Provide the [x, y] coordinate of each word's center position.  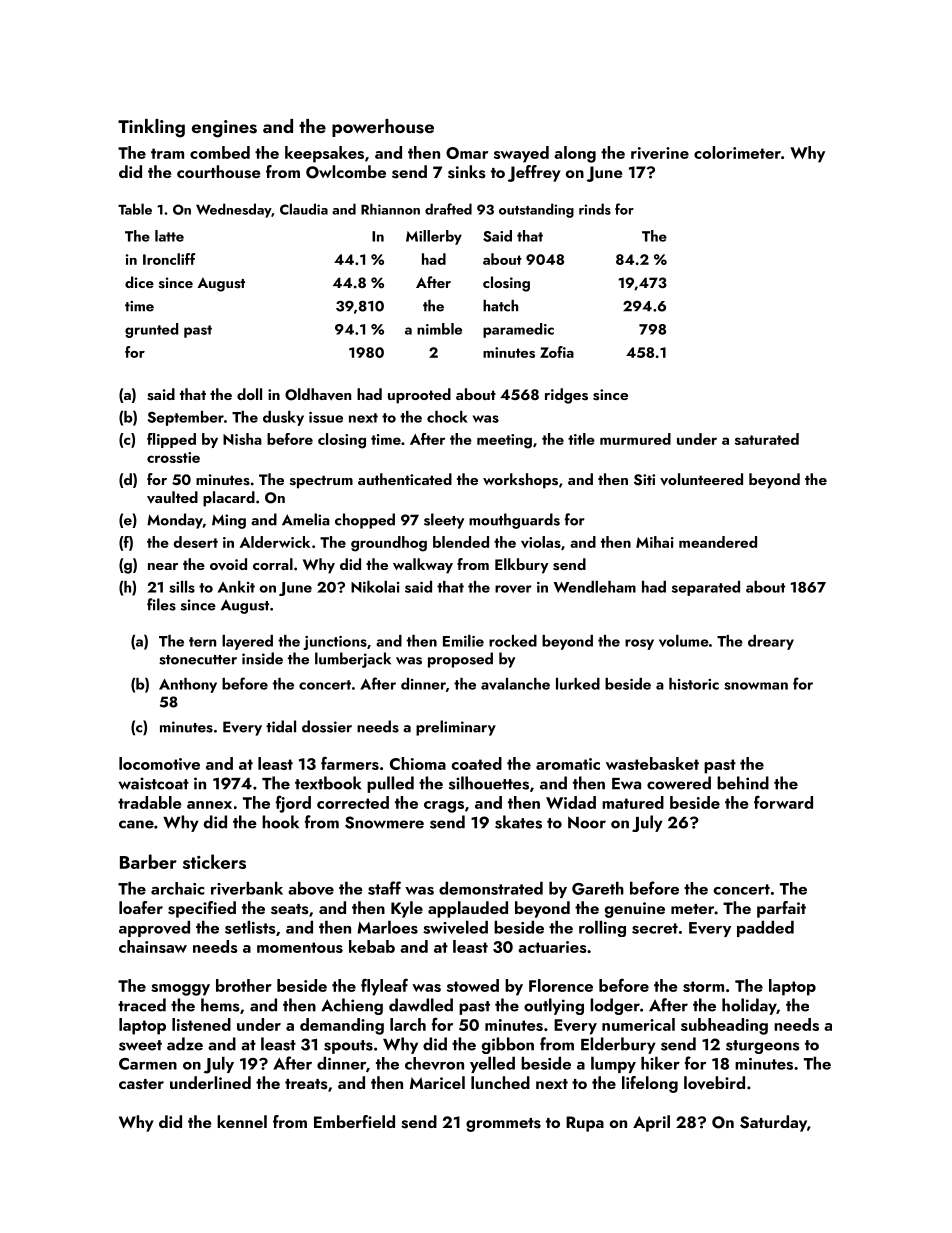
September [185, 418]
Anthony [188, 685]
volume [684, 641]
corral [273, 564]
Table [135, 209]
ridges [566, 396]
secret [655, 928]
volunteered [701, 479]
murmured [635, 439]
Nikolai [375, 587]
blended [461, 542]
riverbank [247, 888]
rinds [595, 209]
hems [220, 1005]
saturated [767, 439]
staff [384, 888]
